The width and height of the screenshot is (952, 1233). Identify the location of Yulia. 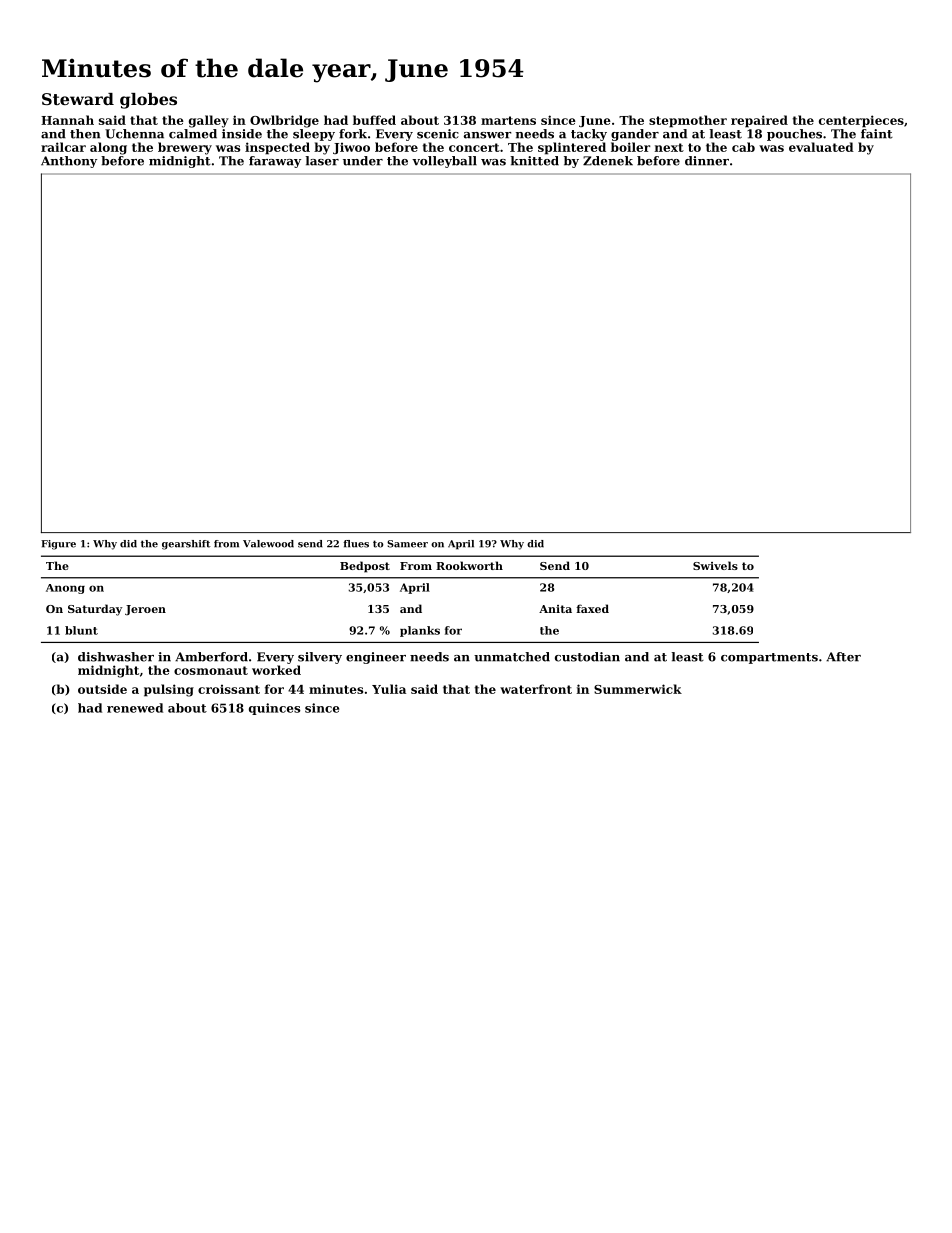
(389, 689).
